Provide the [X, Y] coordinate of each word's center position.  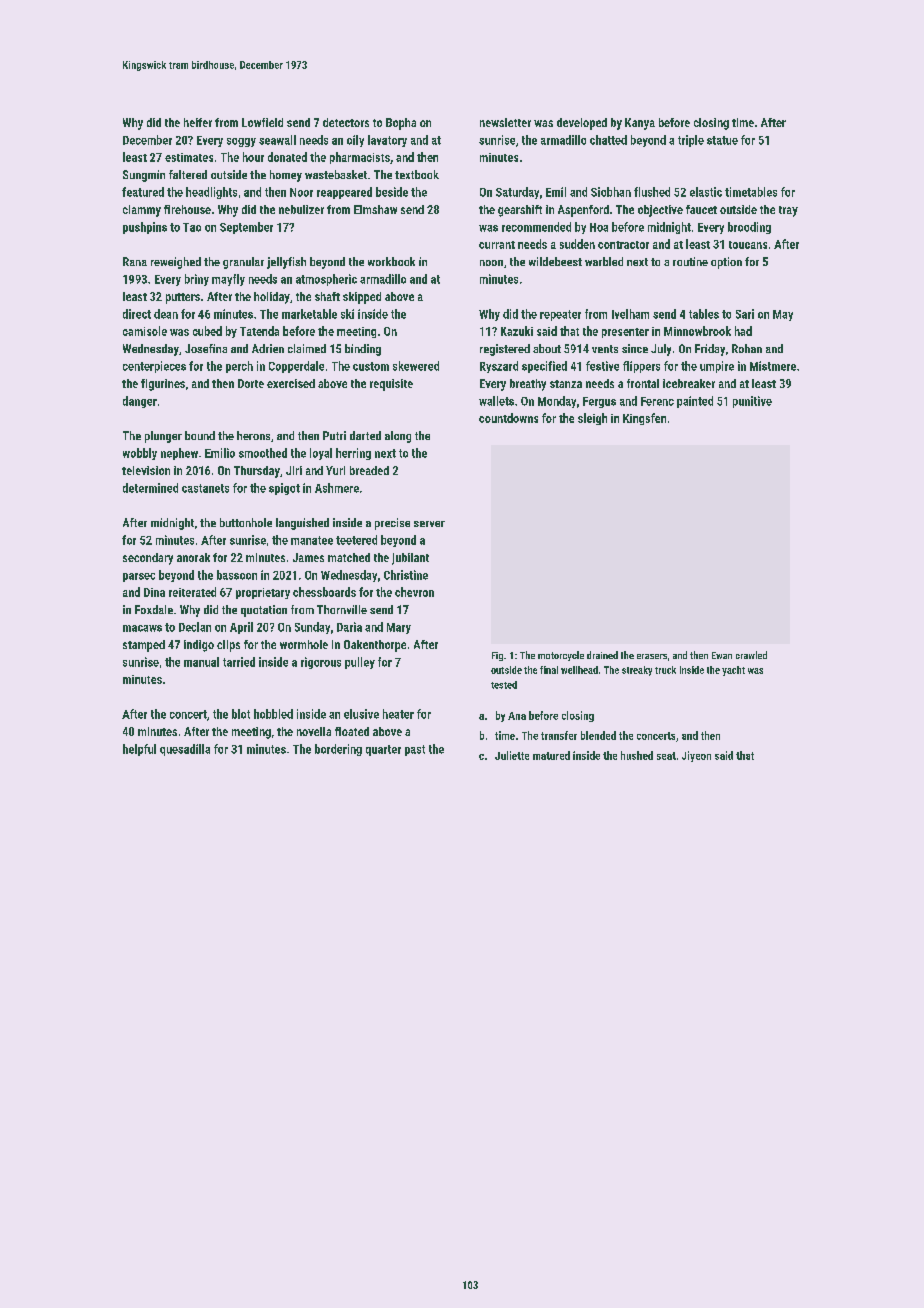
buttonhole [246, 522]
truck [665, 670]
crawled [751, 655]
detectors [346, 122]
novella [314, 731]
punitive [752, 402]
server [429, 524]
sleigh [592, 419]
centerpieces [154, 367]
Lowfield [262, 122]
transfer [559, 735]
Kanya [640, 124]
